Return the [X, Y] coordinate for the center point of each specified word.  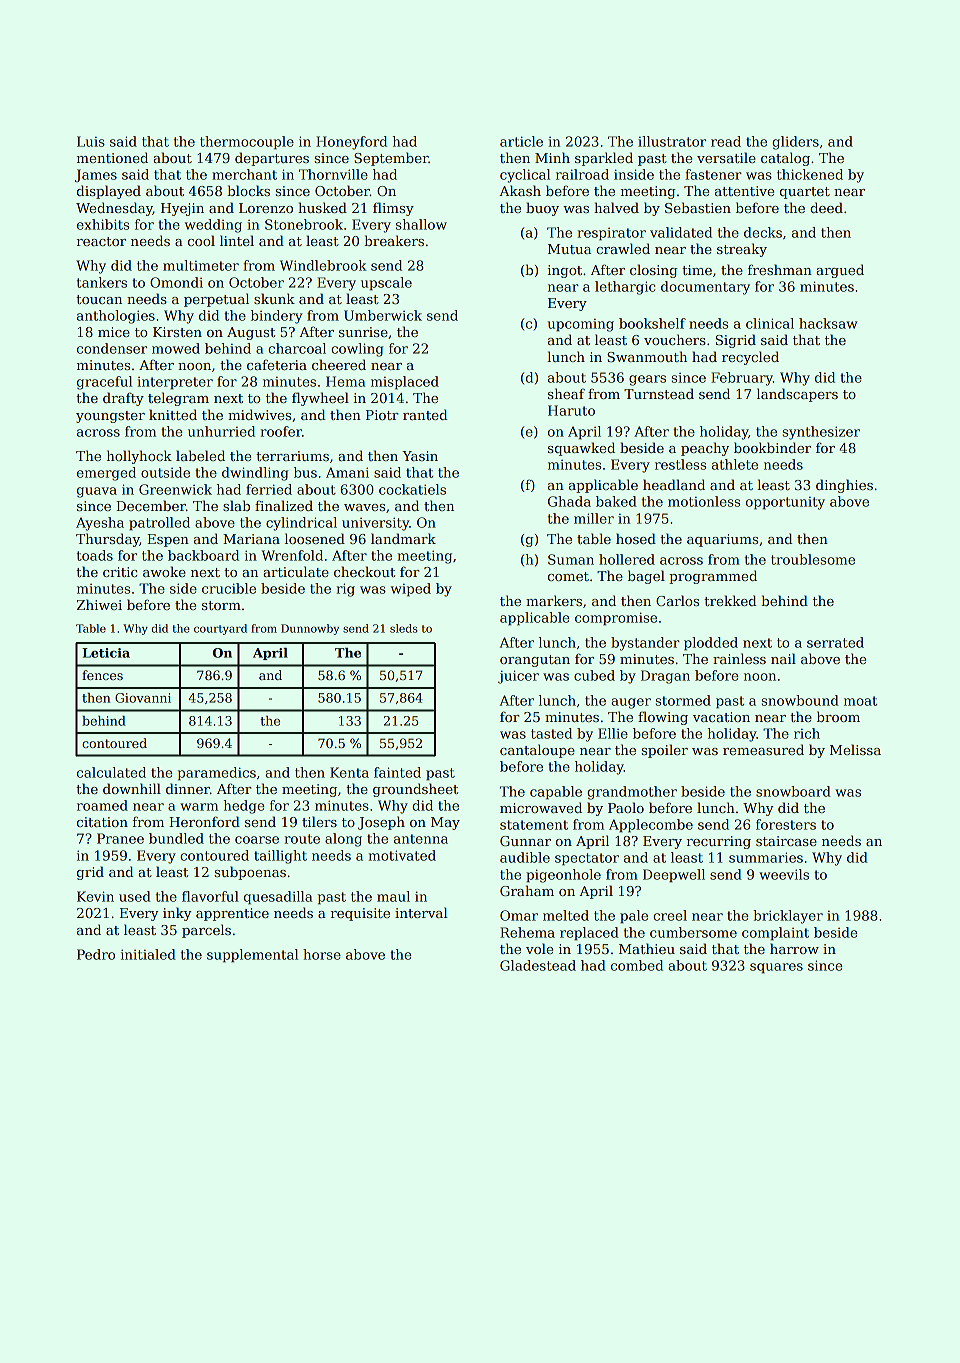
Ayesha [100, 524]
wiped [411, 590]
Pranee [120, 838]
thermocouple [247, 143]
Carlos [677, 600]
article [521, 141]
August [251, 333]
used [135, 896]
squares [776, 968]
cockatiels [412, 489]
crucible [229, 588]
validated [681, 232]
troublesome [813, 559]
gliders [795, 143]
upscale [386, 284]
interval [421, 912]
